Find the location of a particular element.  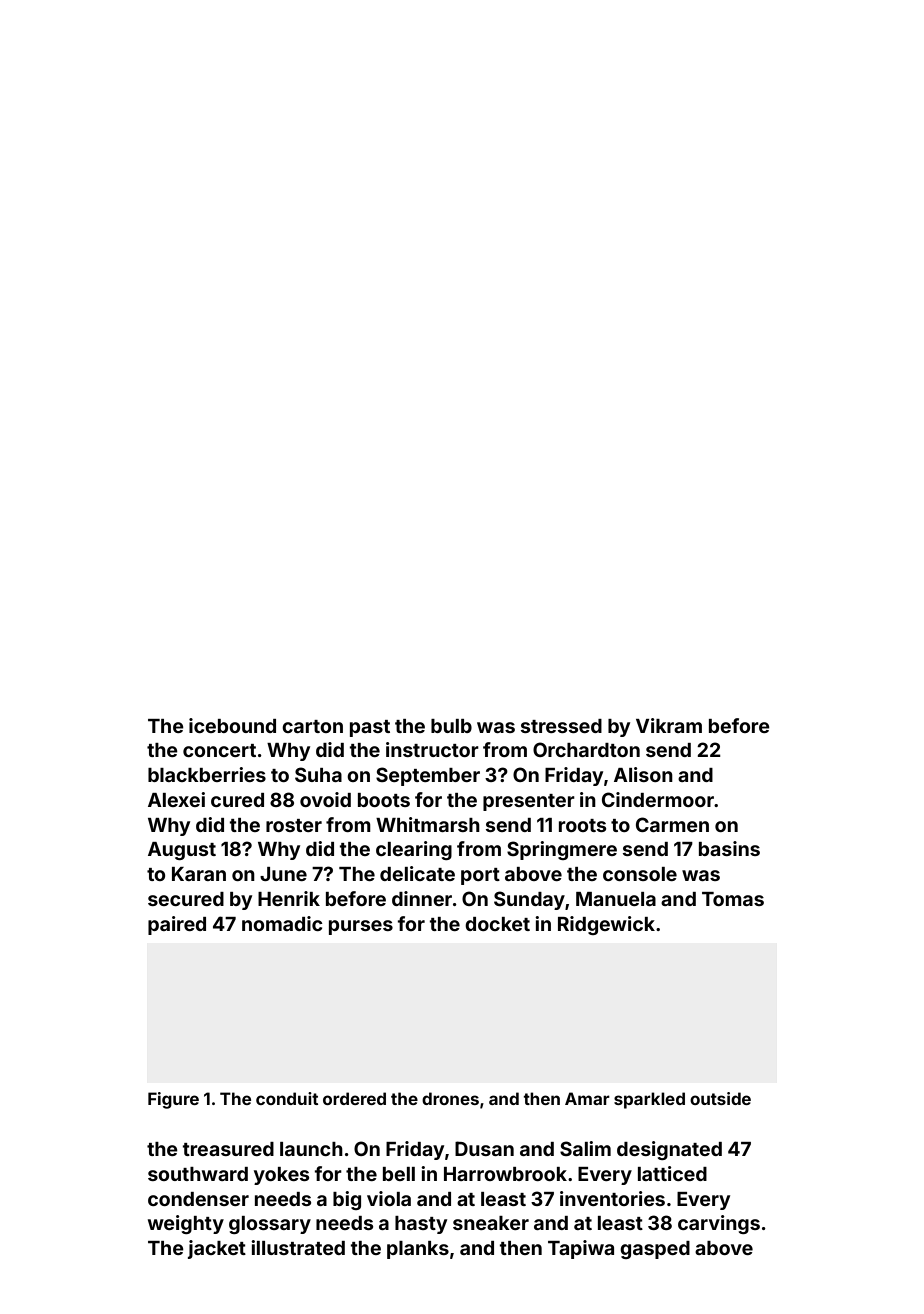

docket is located at coordinates (497, 924).
